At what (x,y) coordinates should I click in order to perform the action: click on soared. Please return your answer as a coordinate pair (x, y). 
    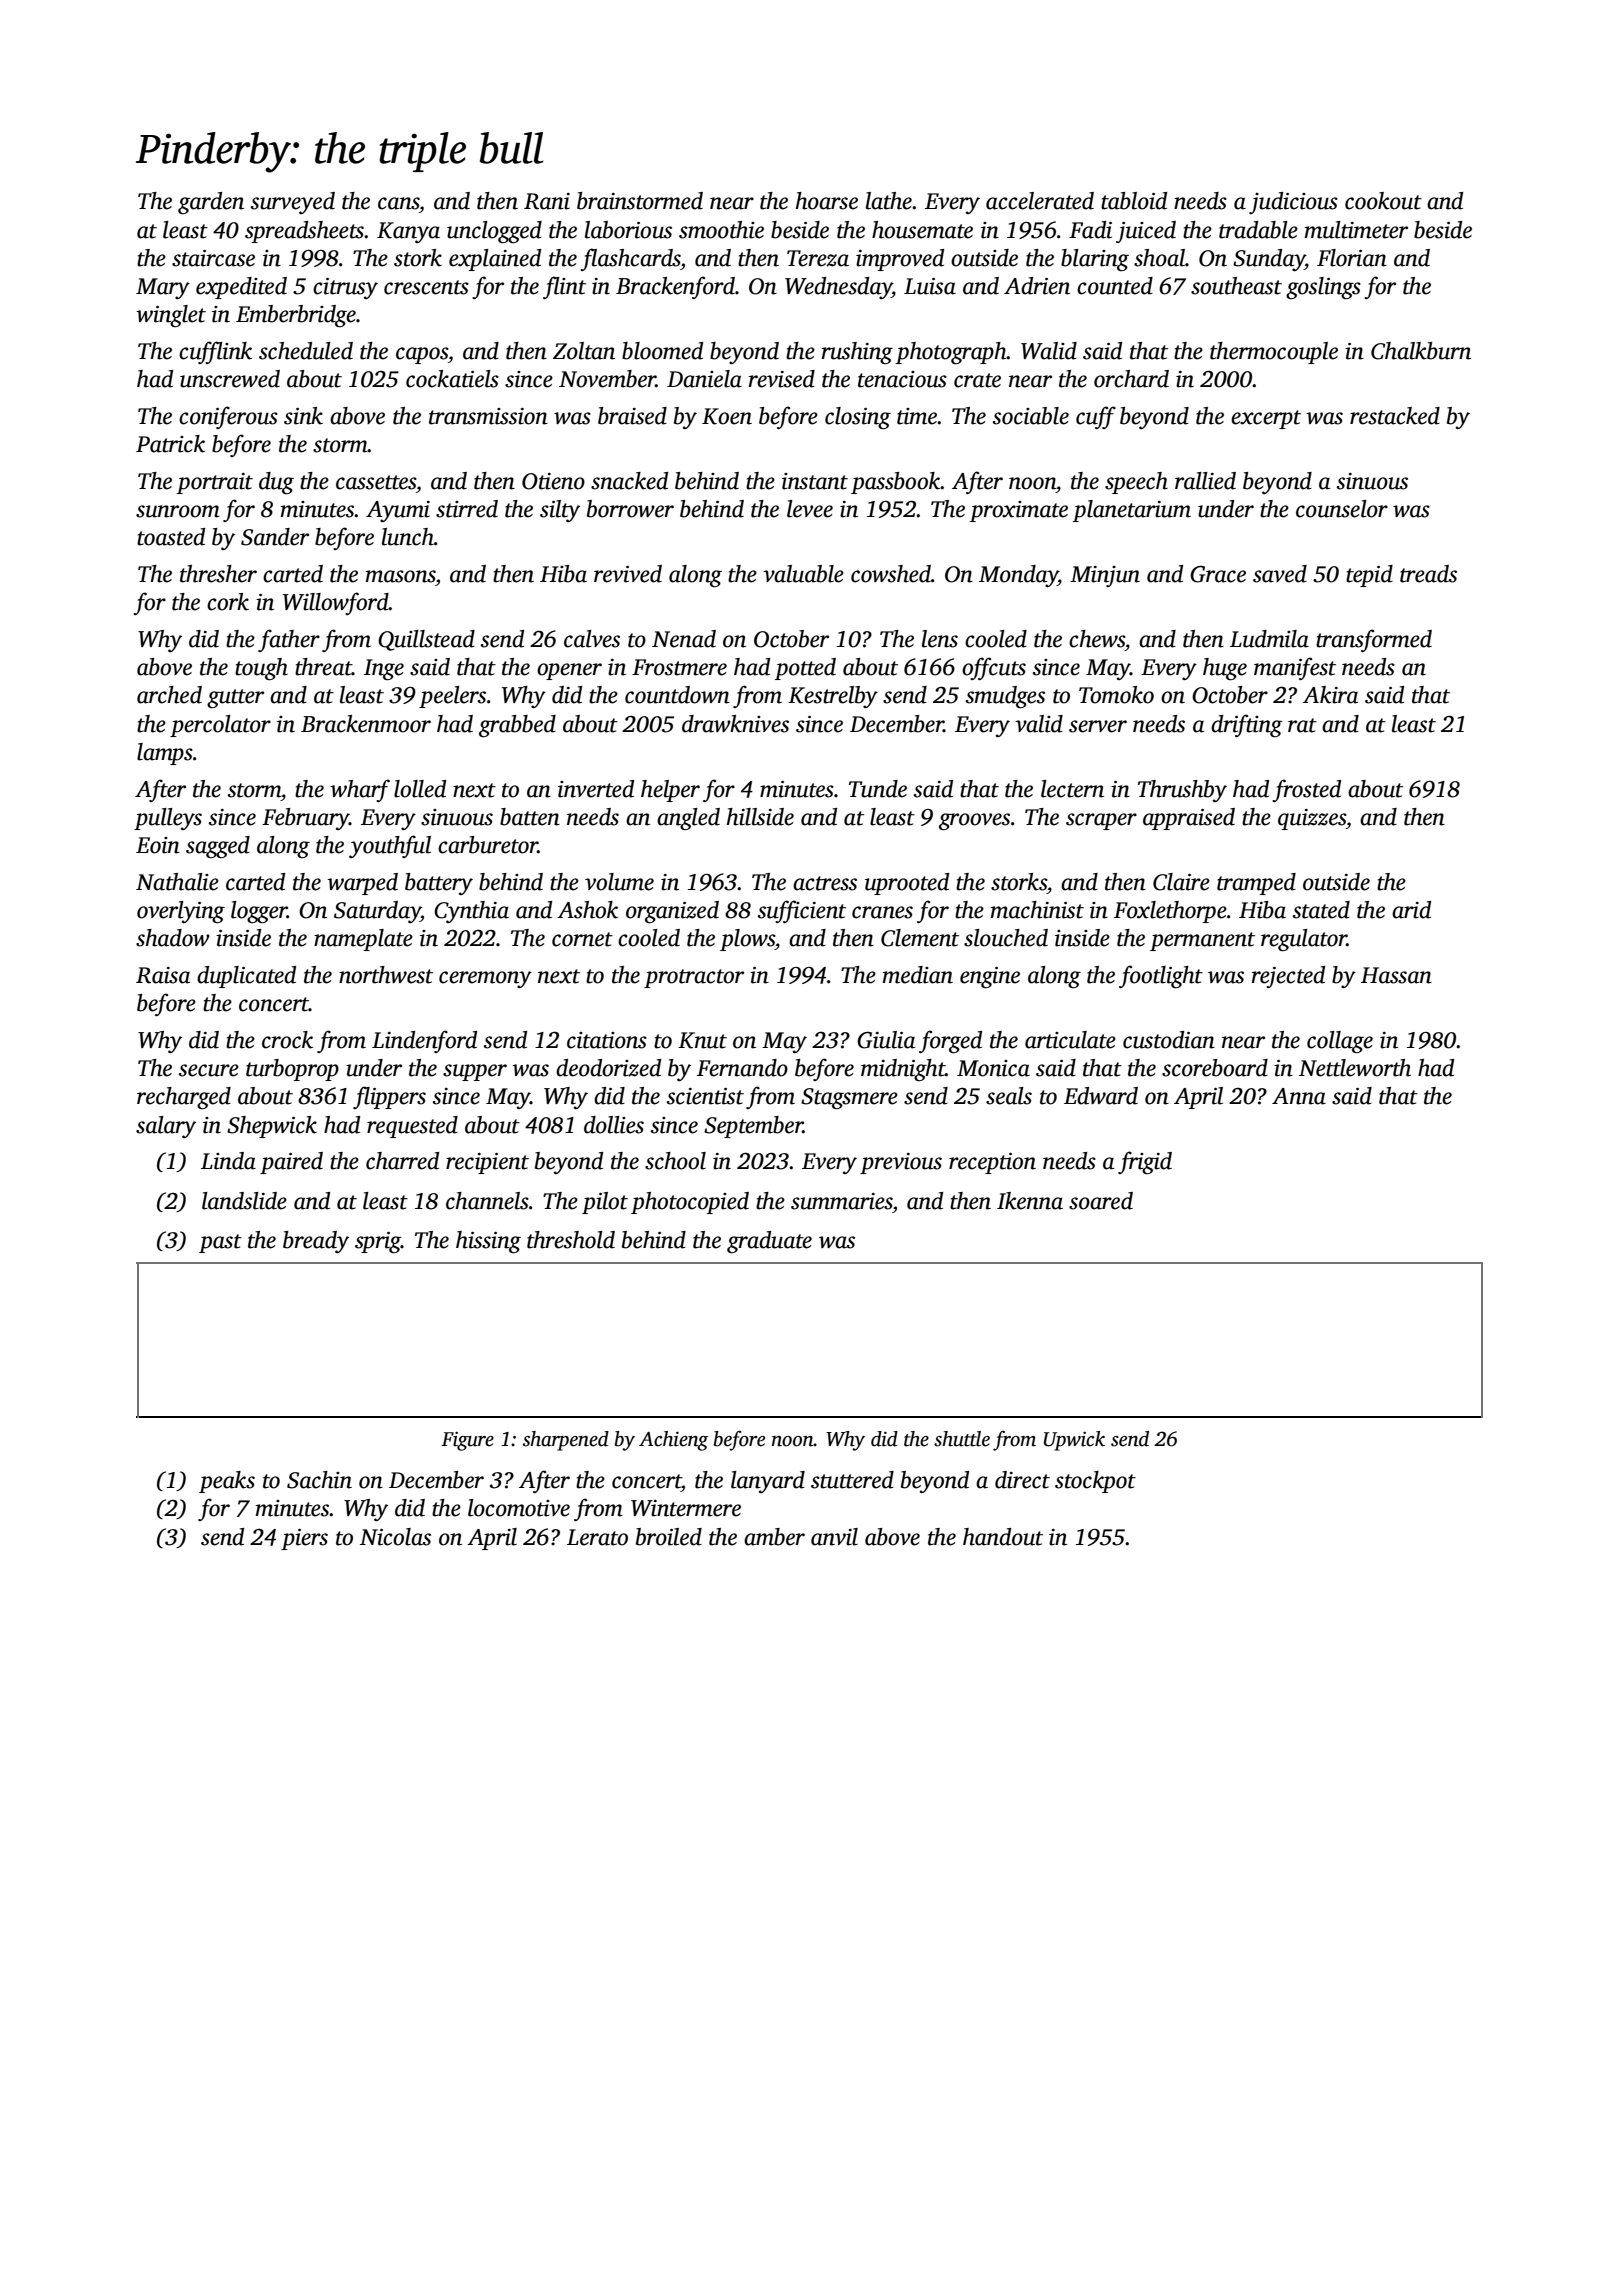
    Looking at the image, I should click on (1101, 1201).
